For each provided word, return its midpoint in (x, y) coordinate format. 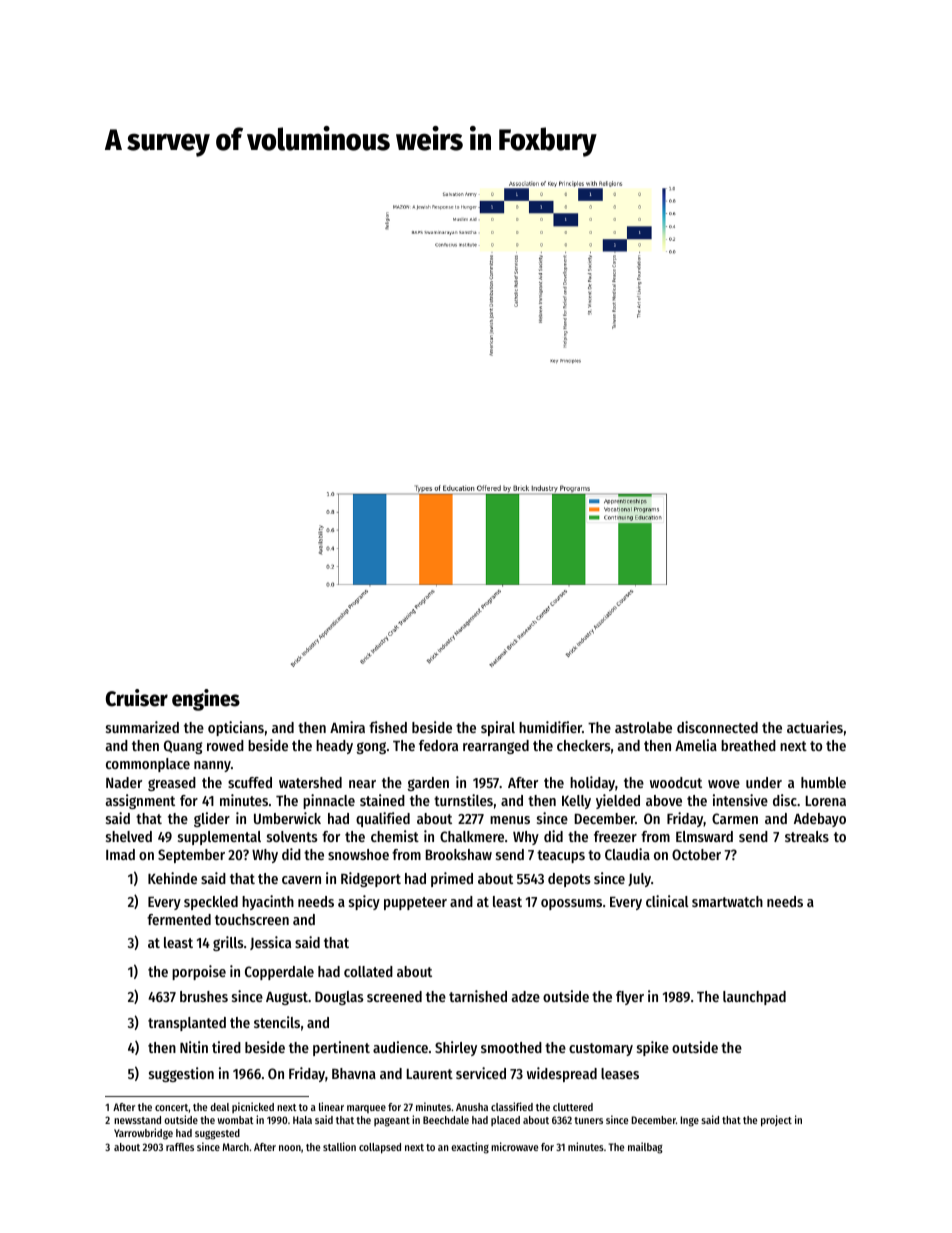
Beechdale (446, 1120)
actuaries (815, 727)
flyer (630, 998)
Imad (120, 854)
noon (290, 1148)
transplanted (187, 1024)
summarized (142, 727)
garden (428, 784)
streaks (807, 836)
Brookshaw (459, 854)
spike (653, 1048)
